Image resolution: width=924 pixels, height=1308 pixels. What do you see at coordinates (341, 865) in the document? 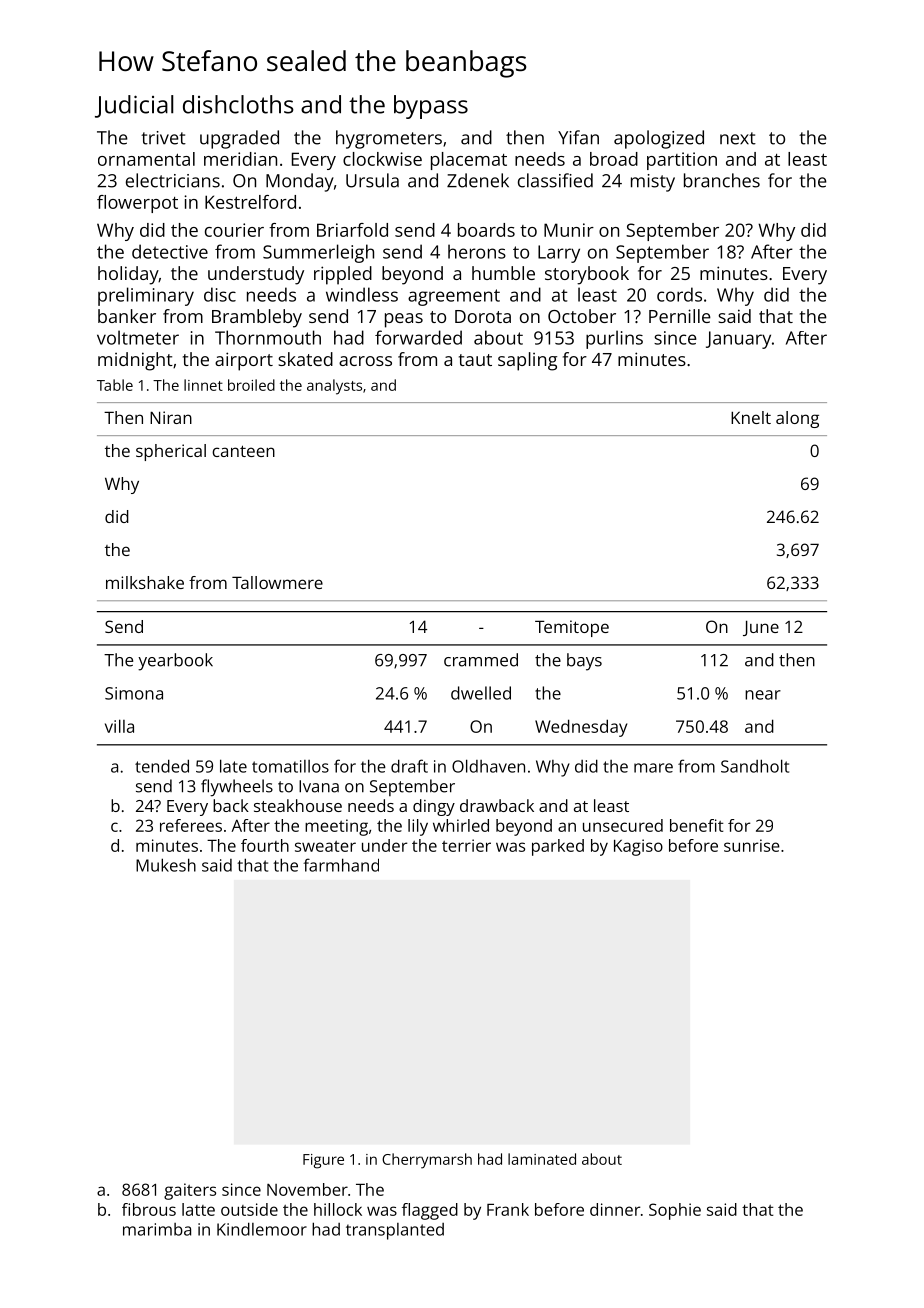
I see `farmhand` at bounding box center [341, 865].
